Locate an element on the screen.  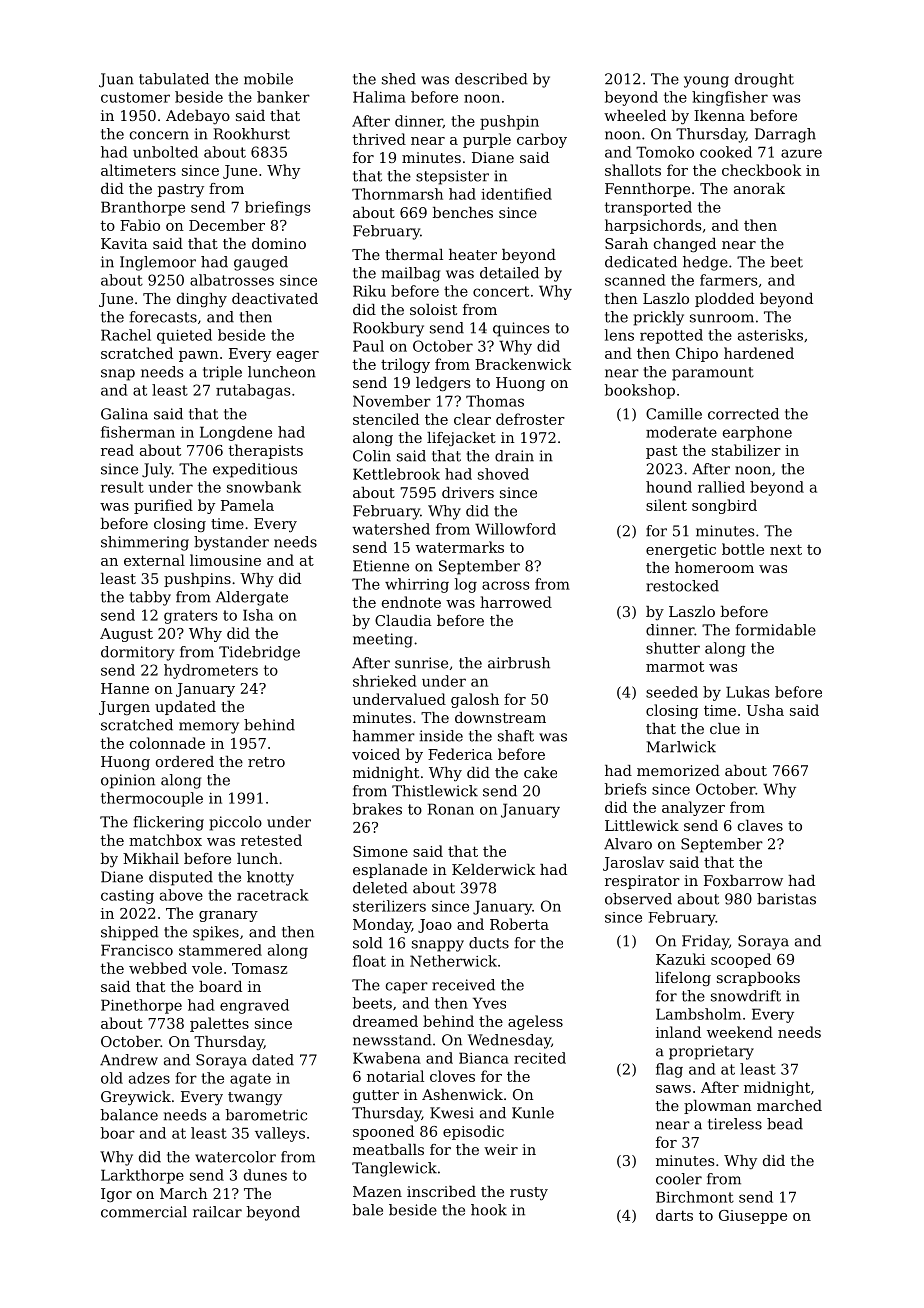
stepsister is located at coordinates (452, 177).
